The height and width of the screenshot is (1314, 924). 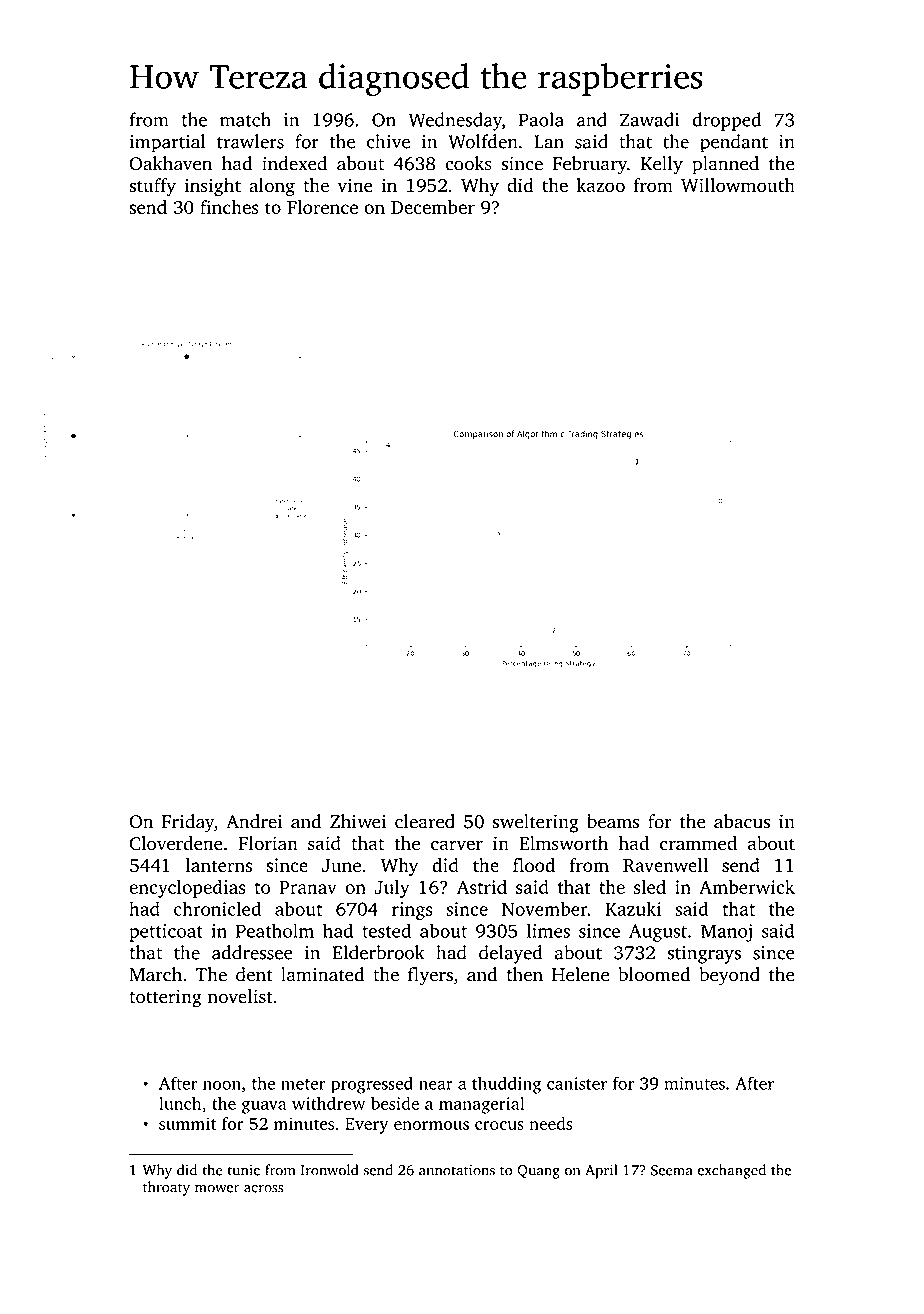 I want to click on Ironwold, so click(x=330, y=1170).
